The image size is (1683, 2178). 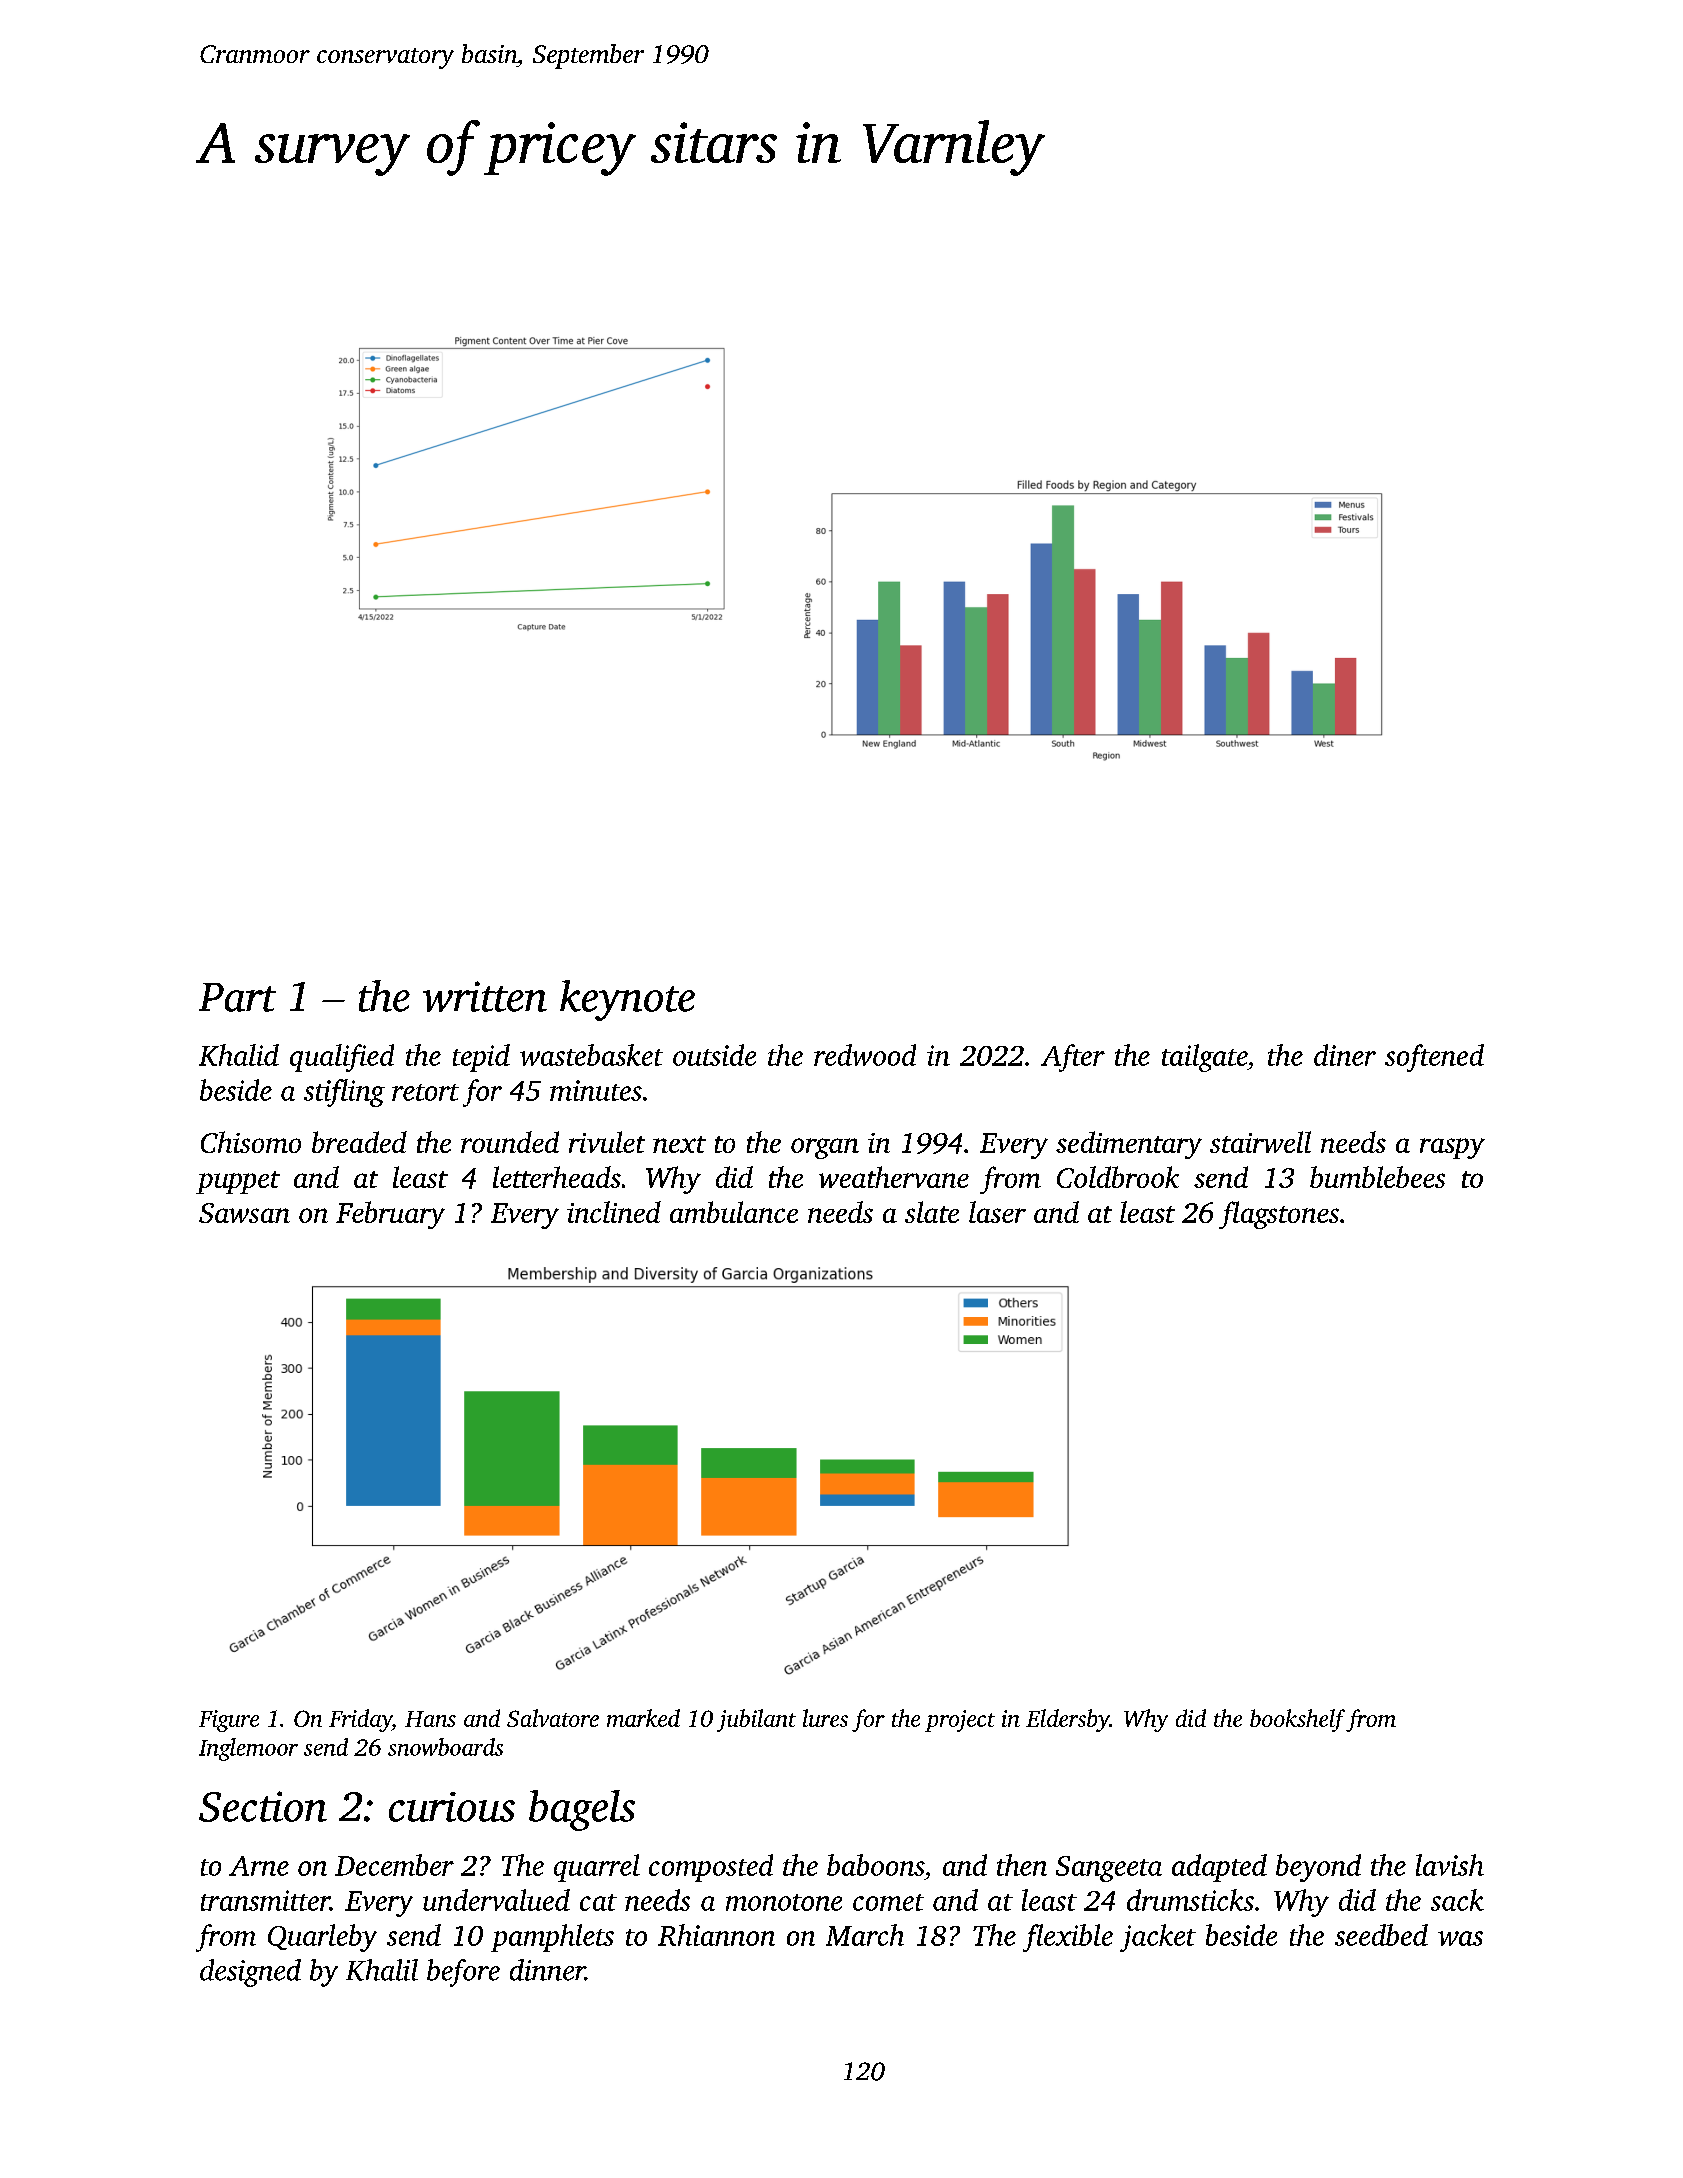 I want to click on Eldersby, so click(x=1068, y=1720).
